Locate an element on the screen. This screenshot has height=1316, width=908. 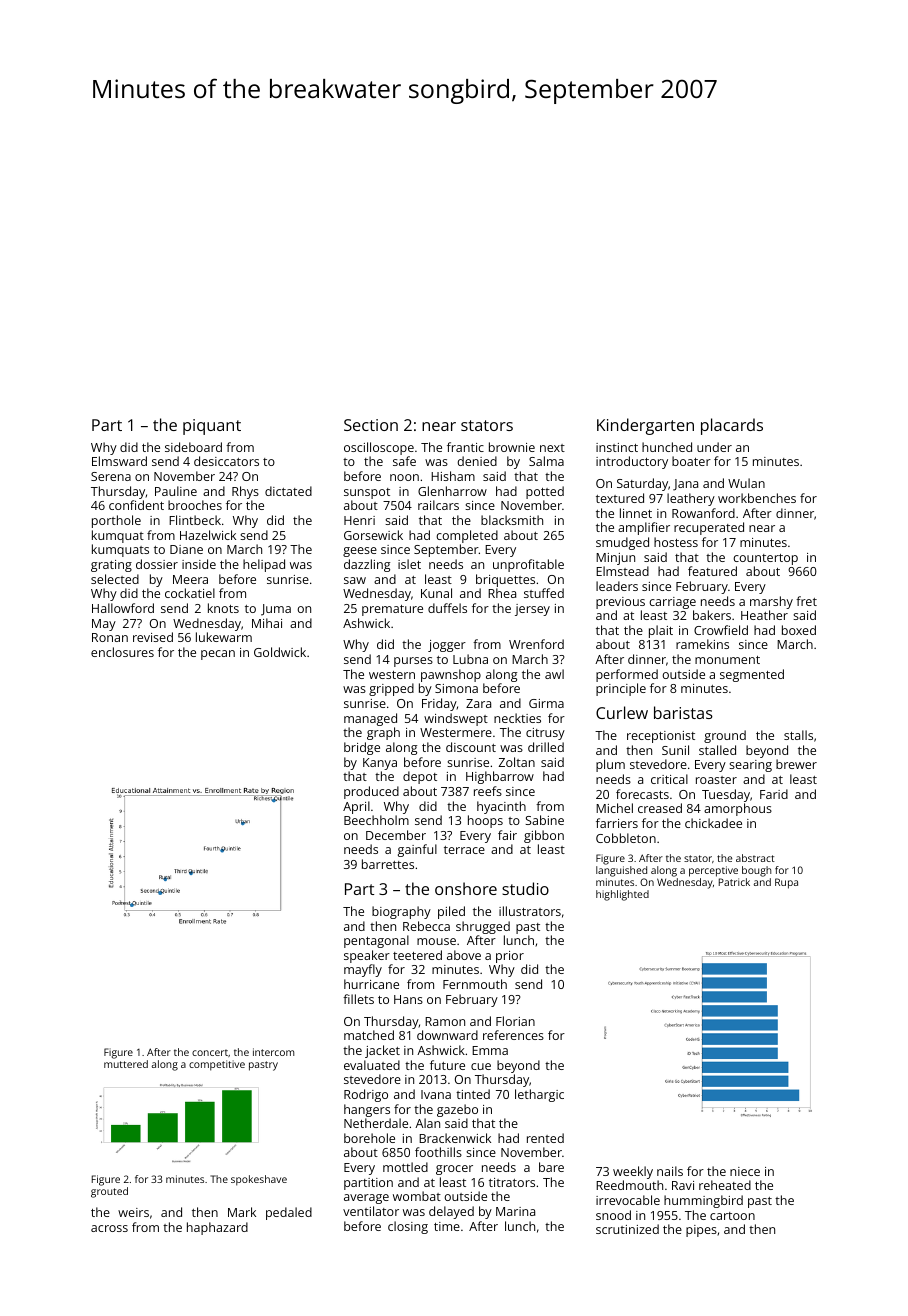
grouted is located at coordinates (109, 1192).
